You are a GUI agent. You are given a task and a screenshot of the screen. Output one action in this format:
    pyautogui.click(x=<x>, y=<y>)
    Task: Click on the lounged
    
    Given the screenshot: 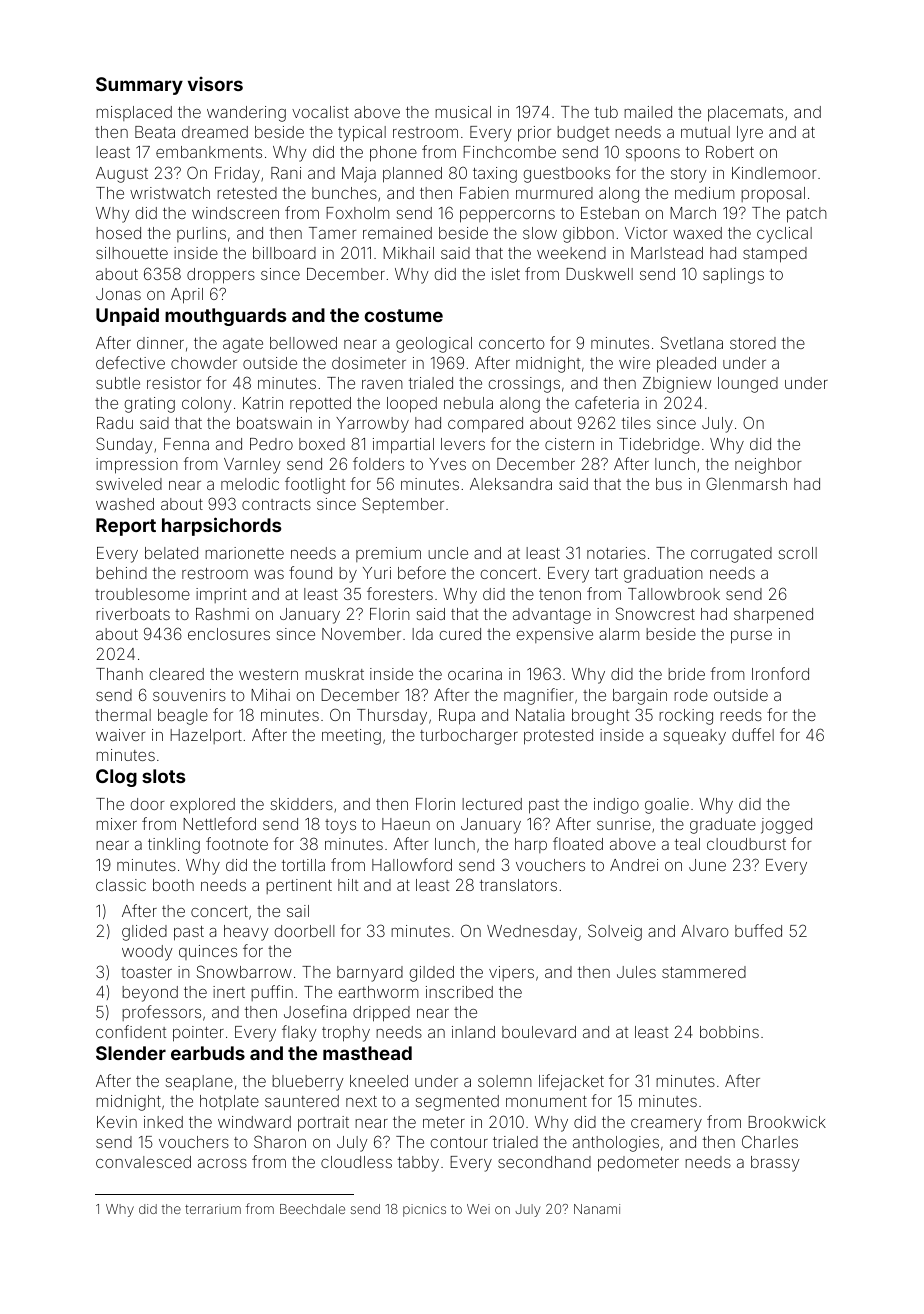 What is the action you would take?
    pyautogui.click(x=748, y=385)
